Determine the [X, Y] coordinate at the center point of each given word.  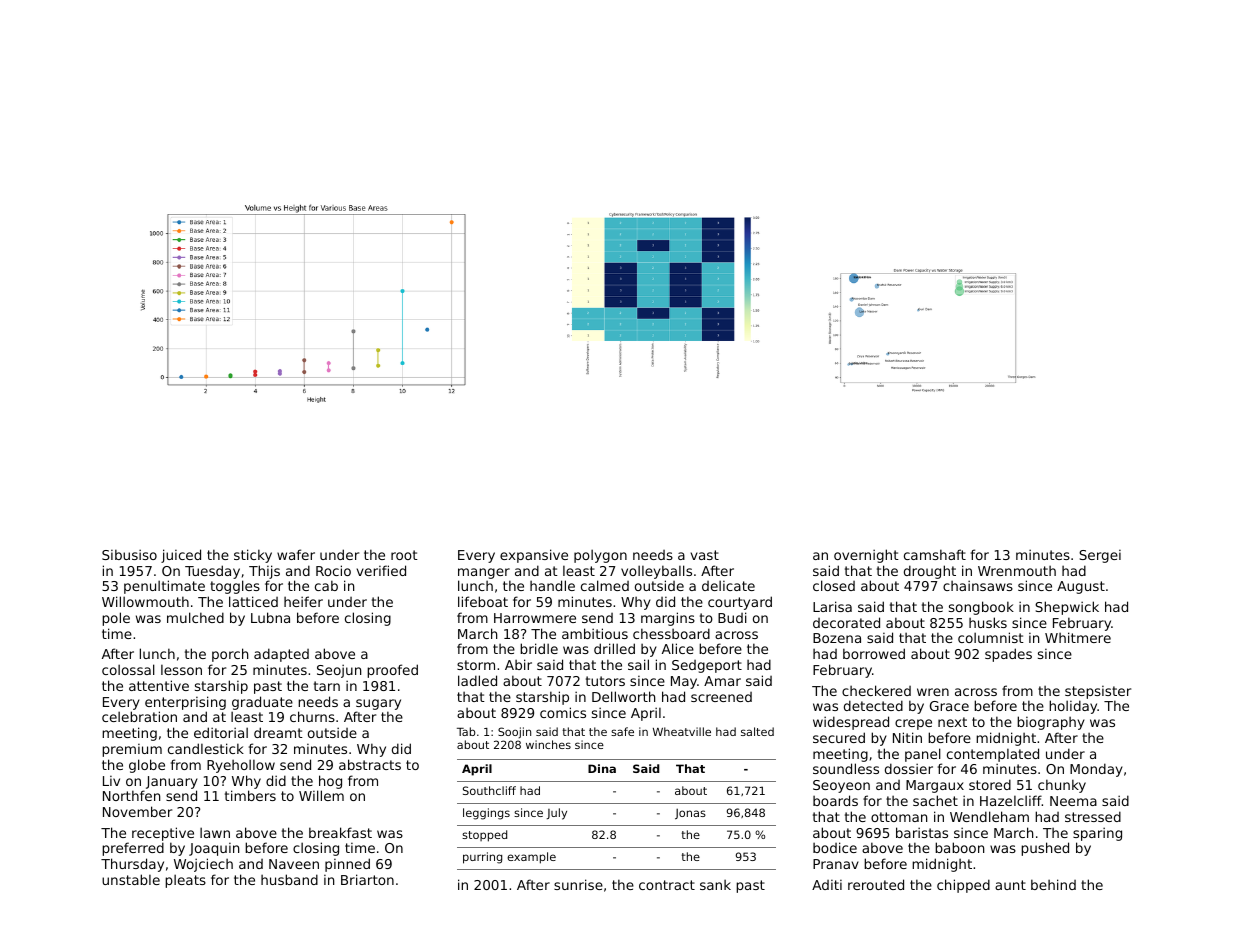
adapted [281, 655]
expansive [534, 556]
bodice [835, 847]
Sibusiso [129, 554]
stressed [1093, 816]
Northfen [131, 795]
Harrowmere [535, 618]
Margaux [935, 786]
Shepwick [1067, 608]
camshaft [935, 554]
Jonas [690, 814]
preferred [133, 849]
